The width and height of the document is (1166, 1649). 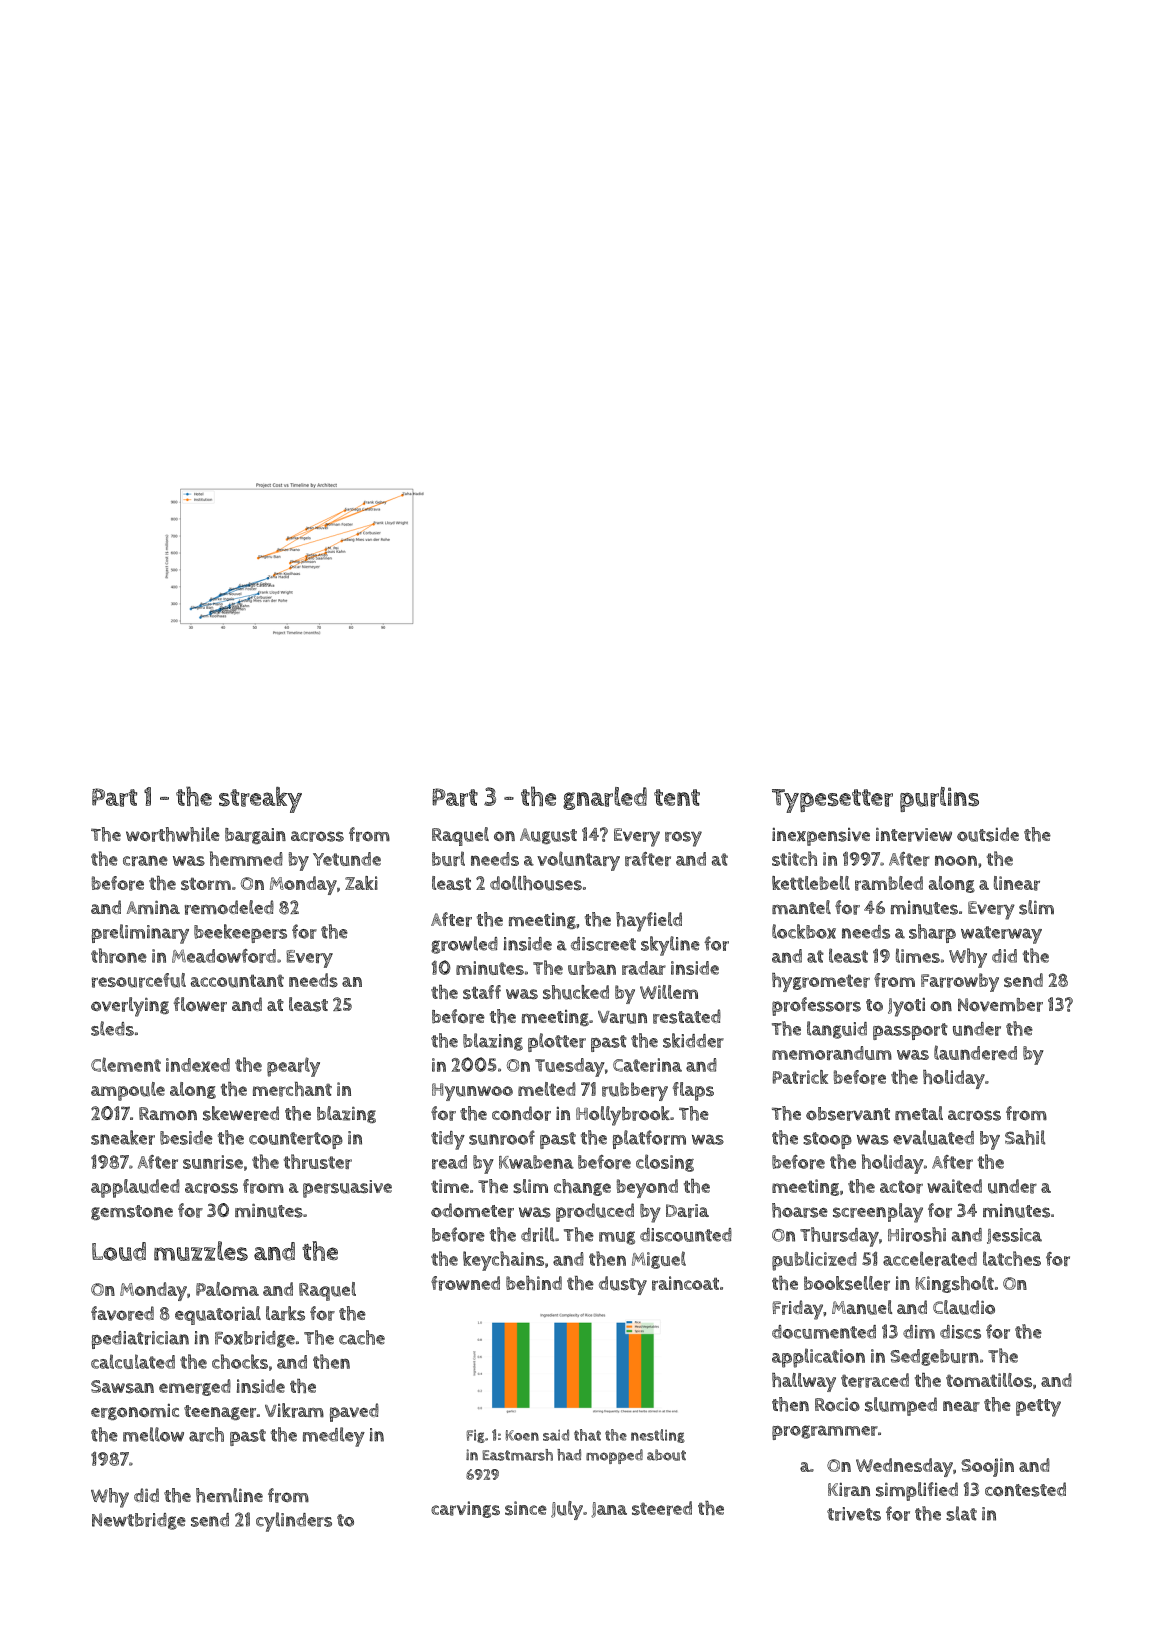 I want to click on application, so click(x=818, y=1358).
